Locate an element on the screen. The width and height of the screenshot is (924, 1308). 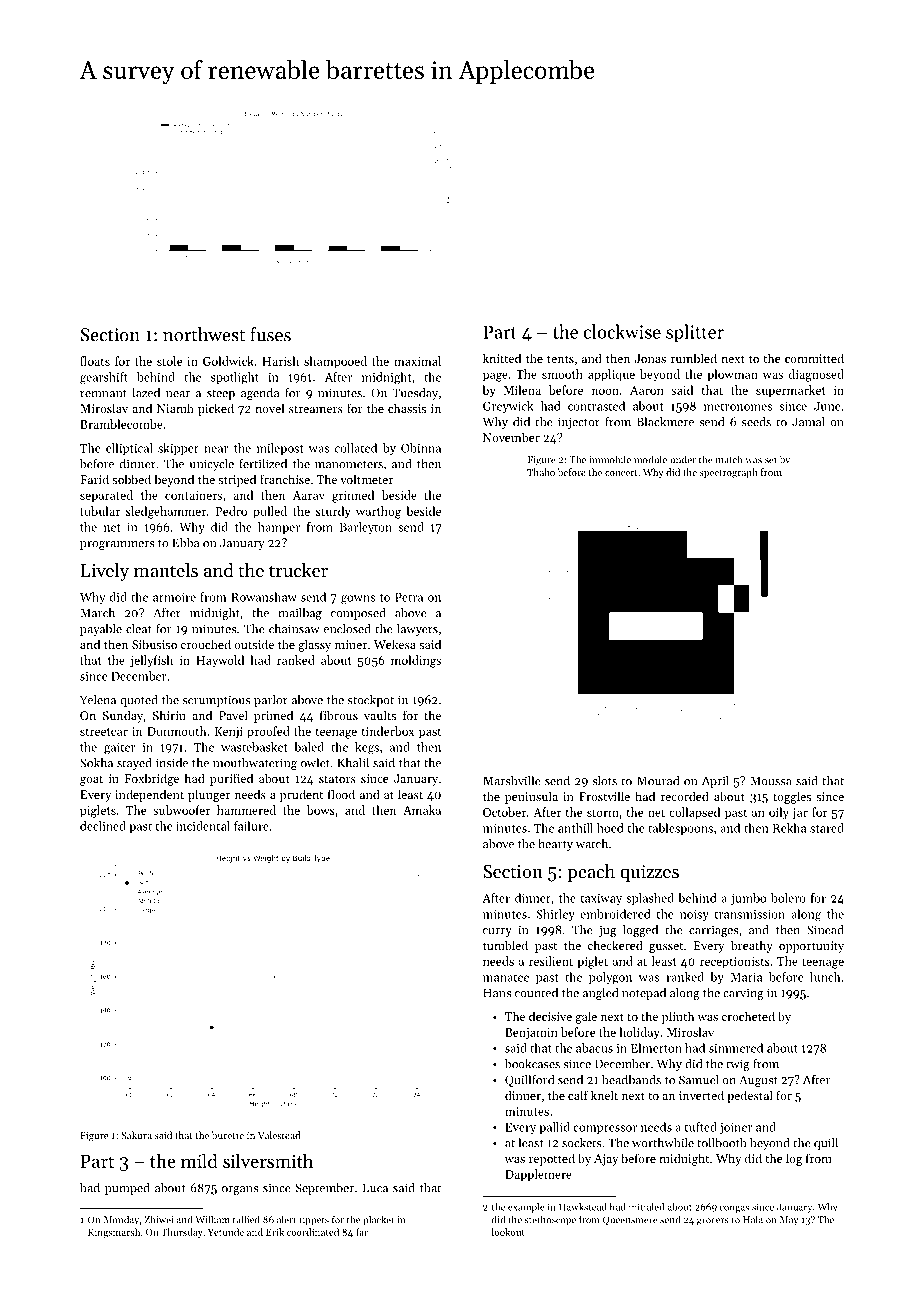
Moussa is located at coordinates (771, 781).
